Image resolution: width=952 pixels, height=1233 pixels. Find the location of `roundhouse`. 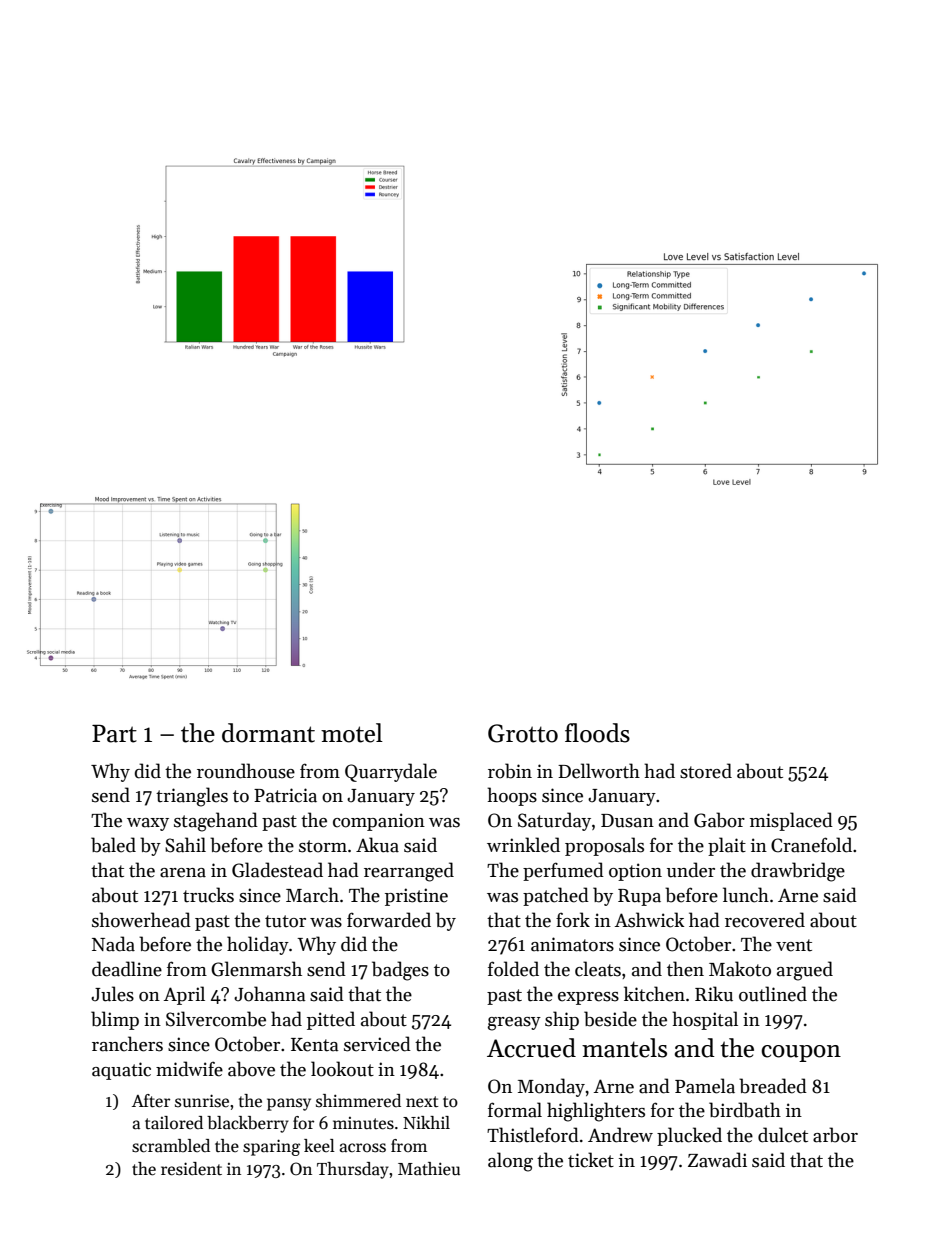

roundhouse is located at coordinates (246, 771).
